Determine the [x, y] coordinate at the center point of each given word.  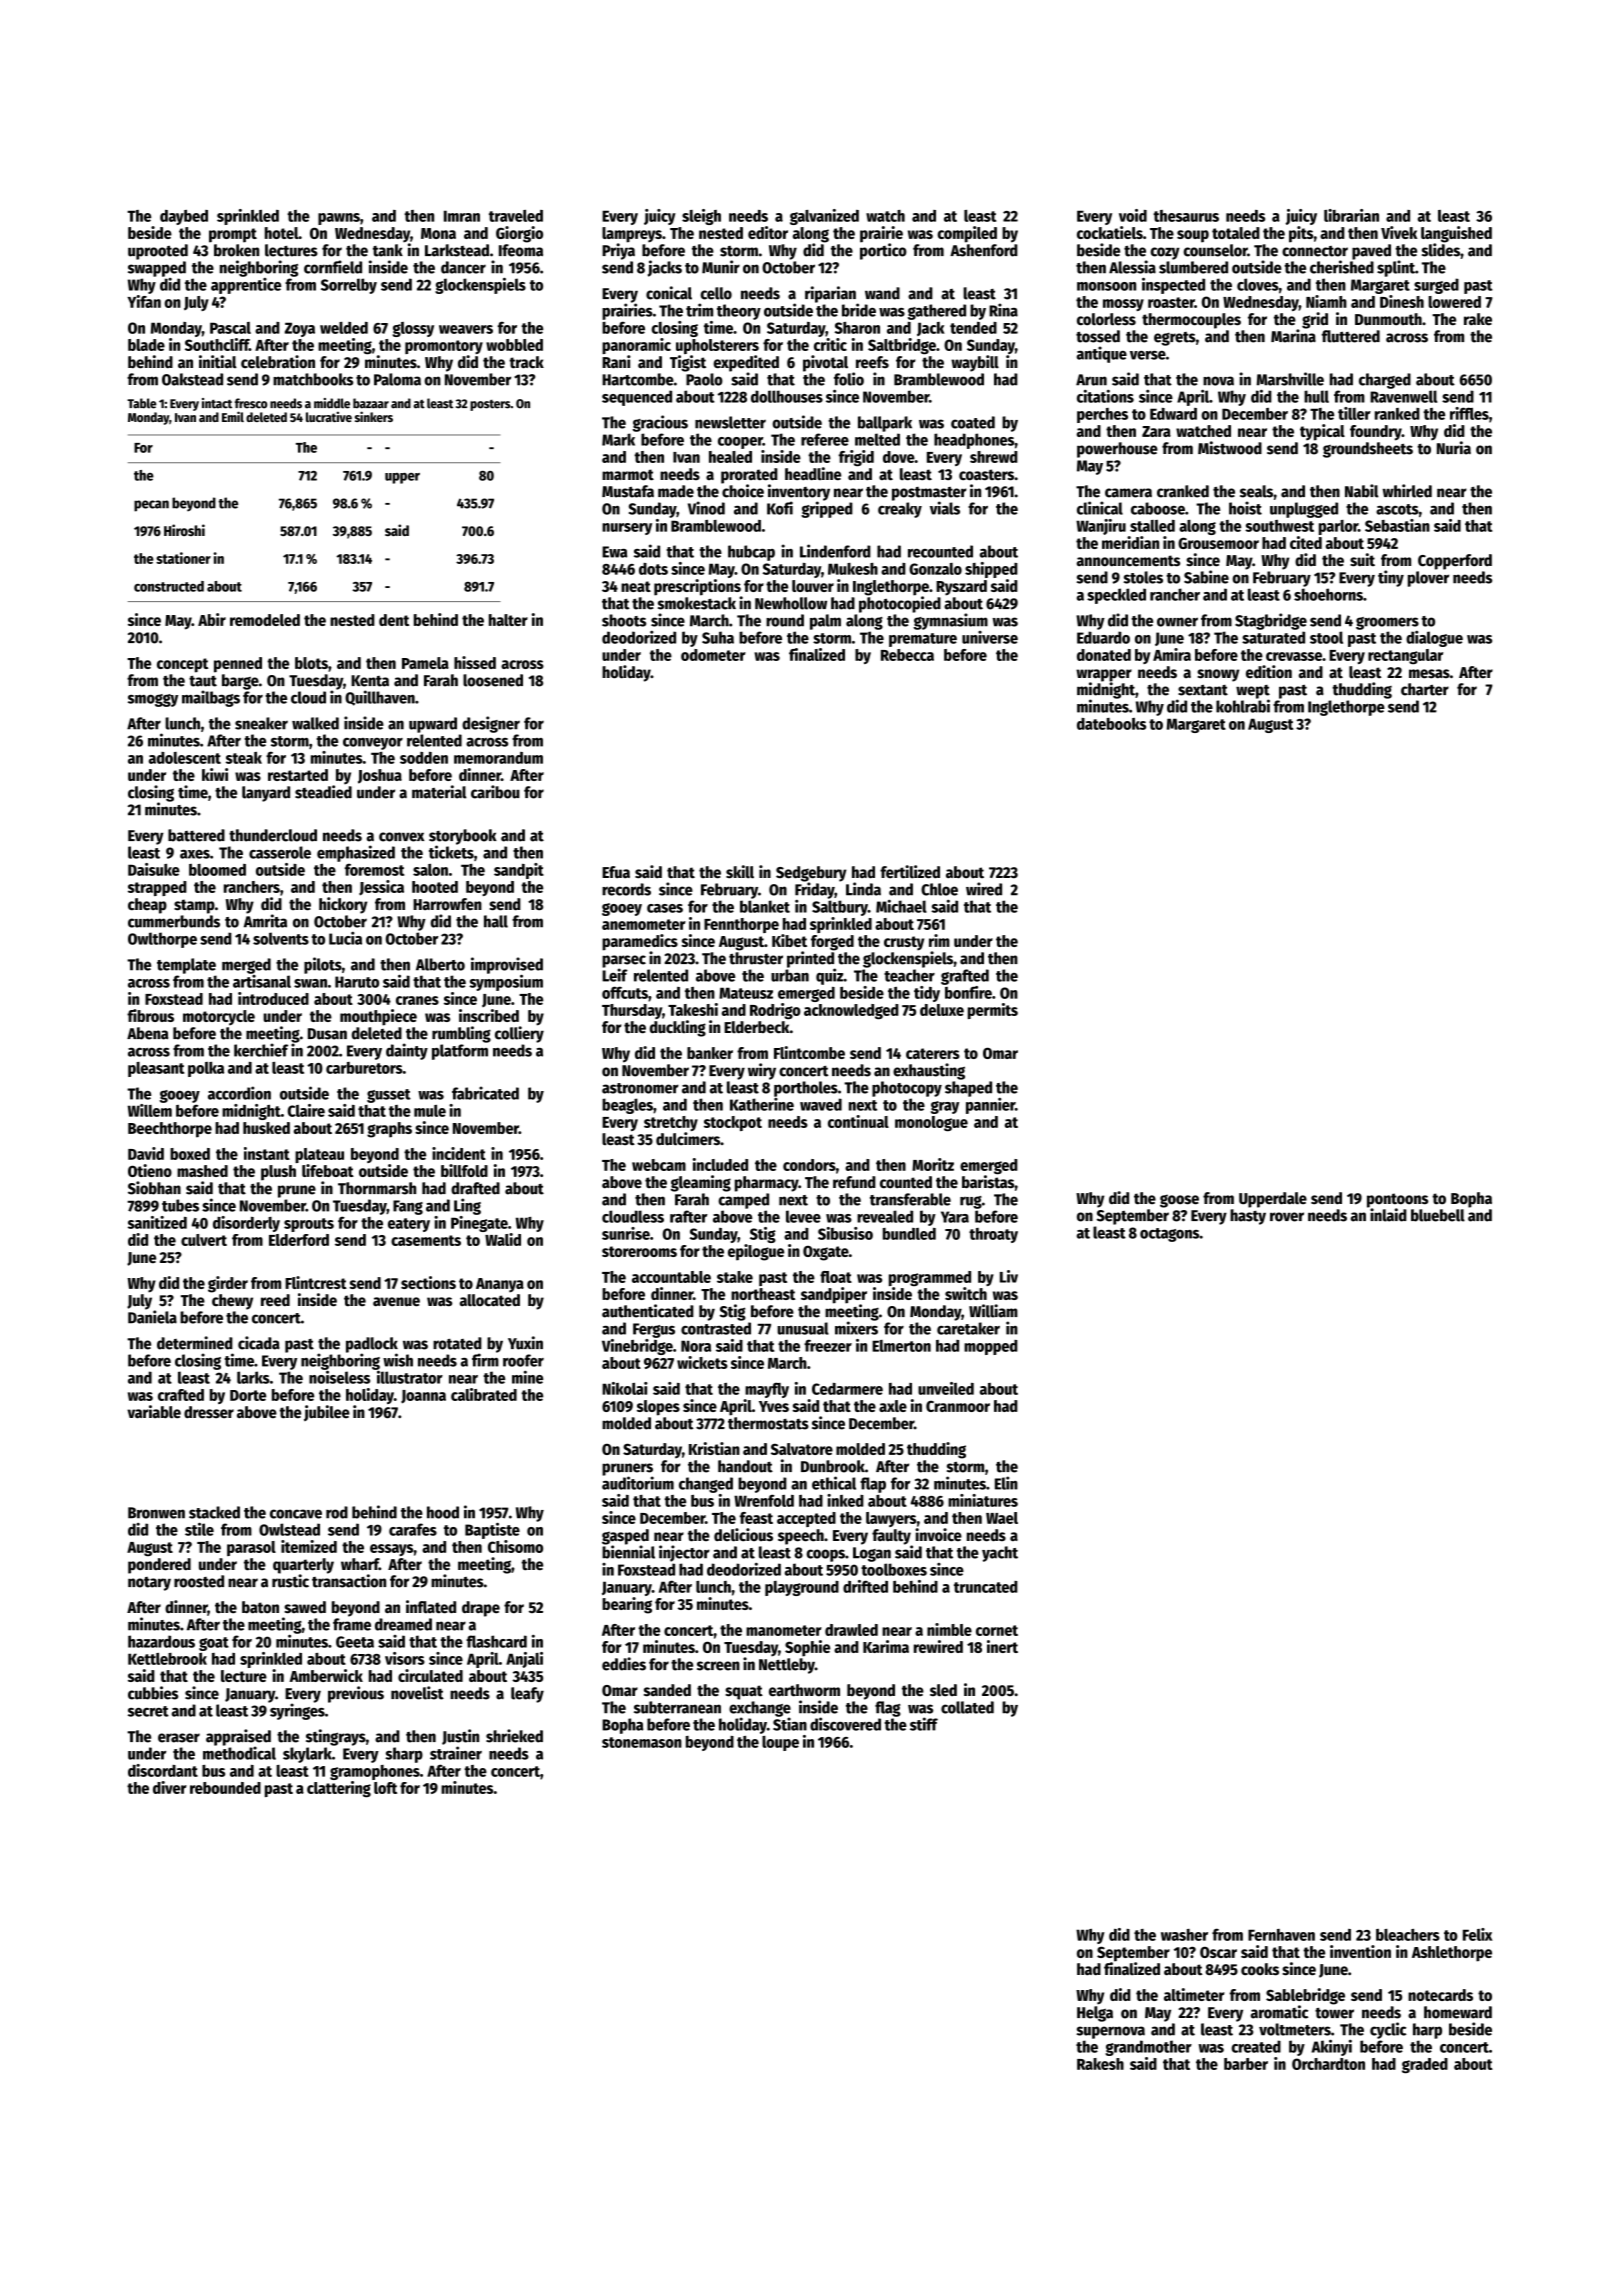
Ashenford [984, 250]
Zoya [300, 329]
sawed [305, 1607]
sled [943, 1690]
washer [1184, 1935]
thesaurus [1186, 216]
